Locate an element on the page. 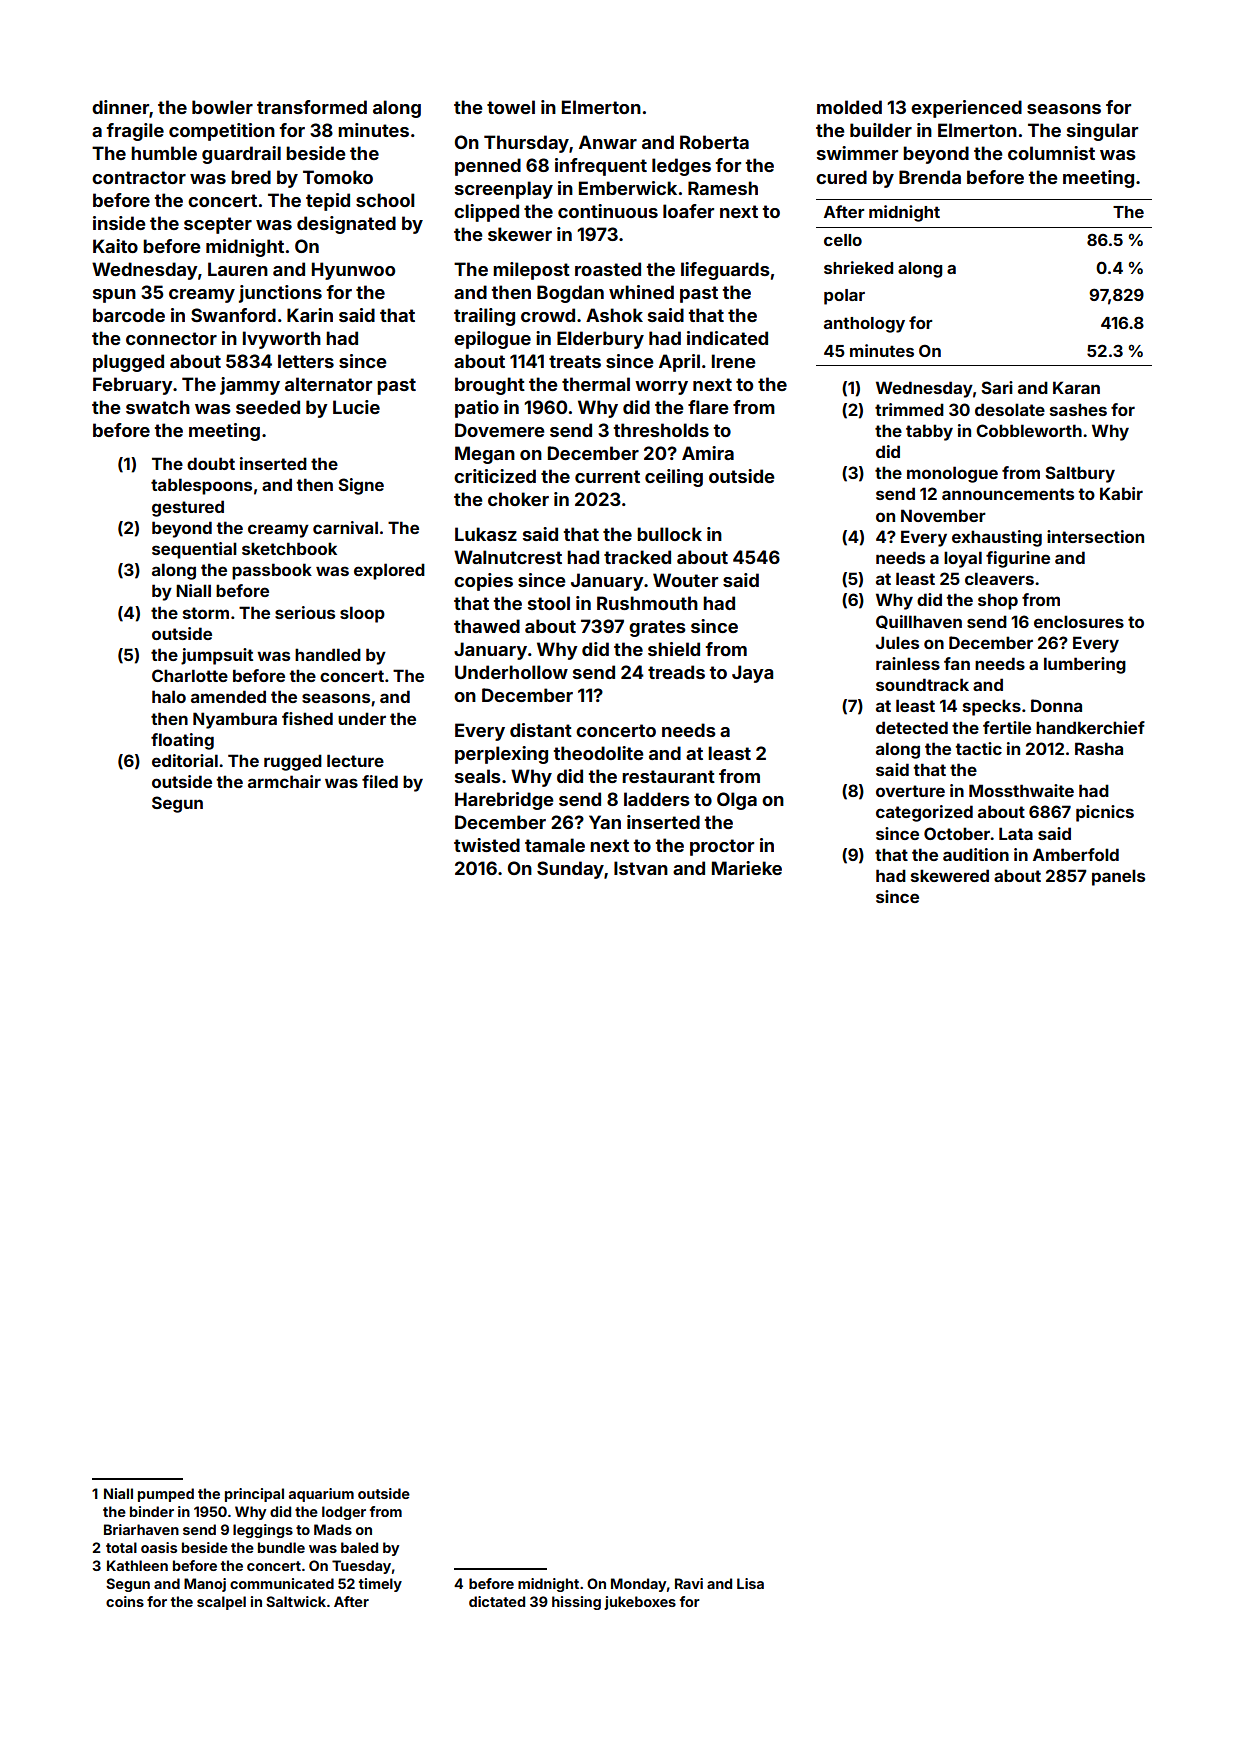 Image resolution: width=1244 pixels, height=1760 pixels. experienced is located at coordinates (966, 109).
